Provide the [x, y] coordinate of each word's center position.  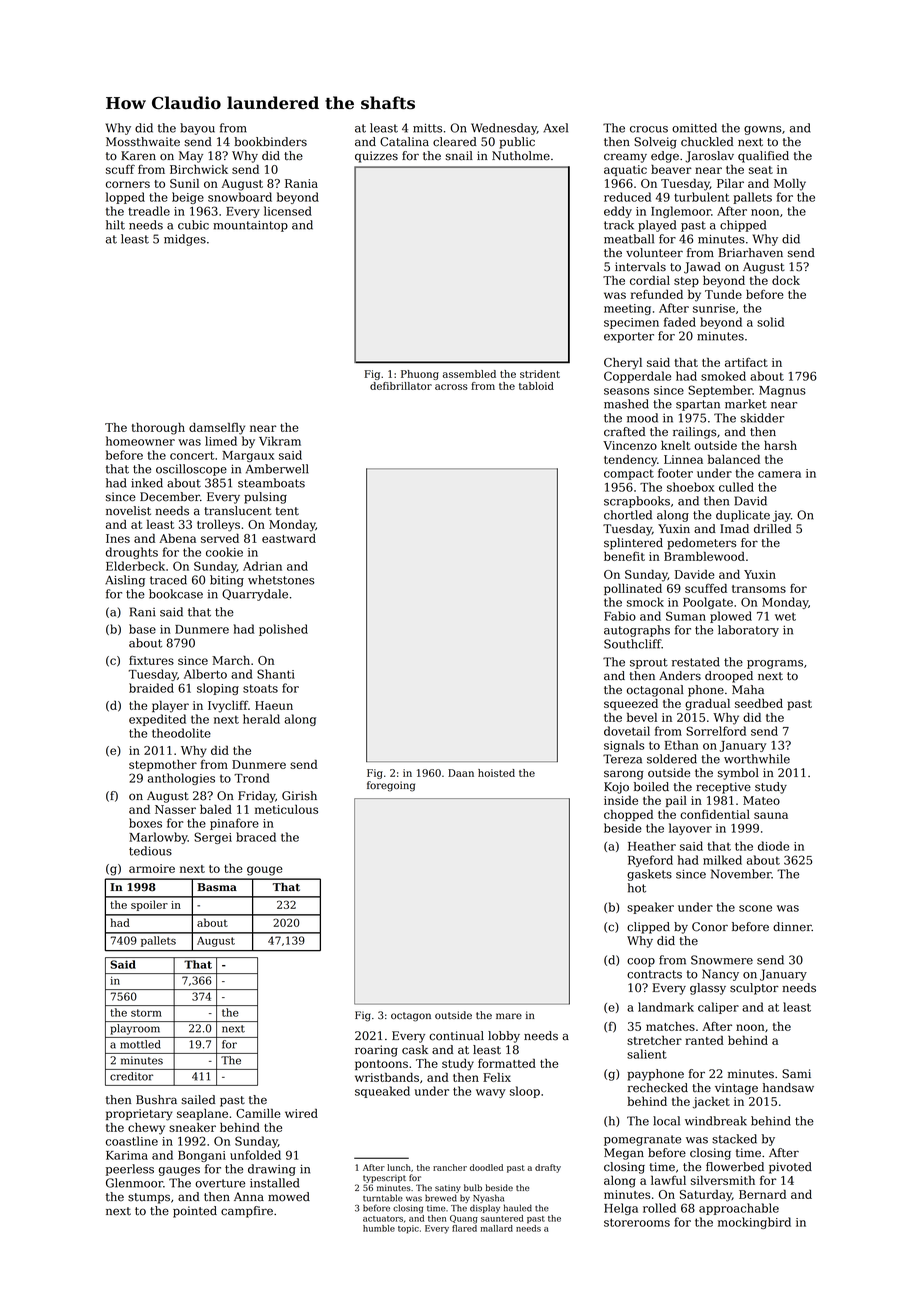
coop [641, 962]
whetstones [281, 580]
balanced [734, 459]
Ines [118, 538]
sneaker [192, 1127]
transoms [759, 589]
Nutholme [521, 156]
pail [676, 801]
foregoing [391, 786]
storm [146, 1013]
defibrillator [401, 386]
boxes [145, 823]
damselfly [217, 428]
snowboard [240, 197]
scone [755, 908]
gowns [763, 130]
